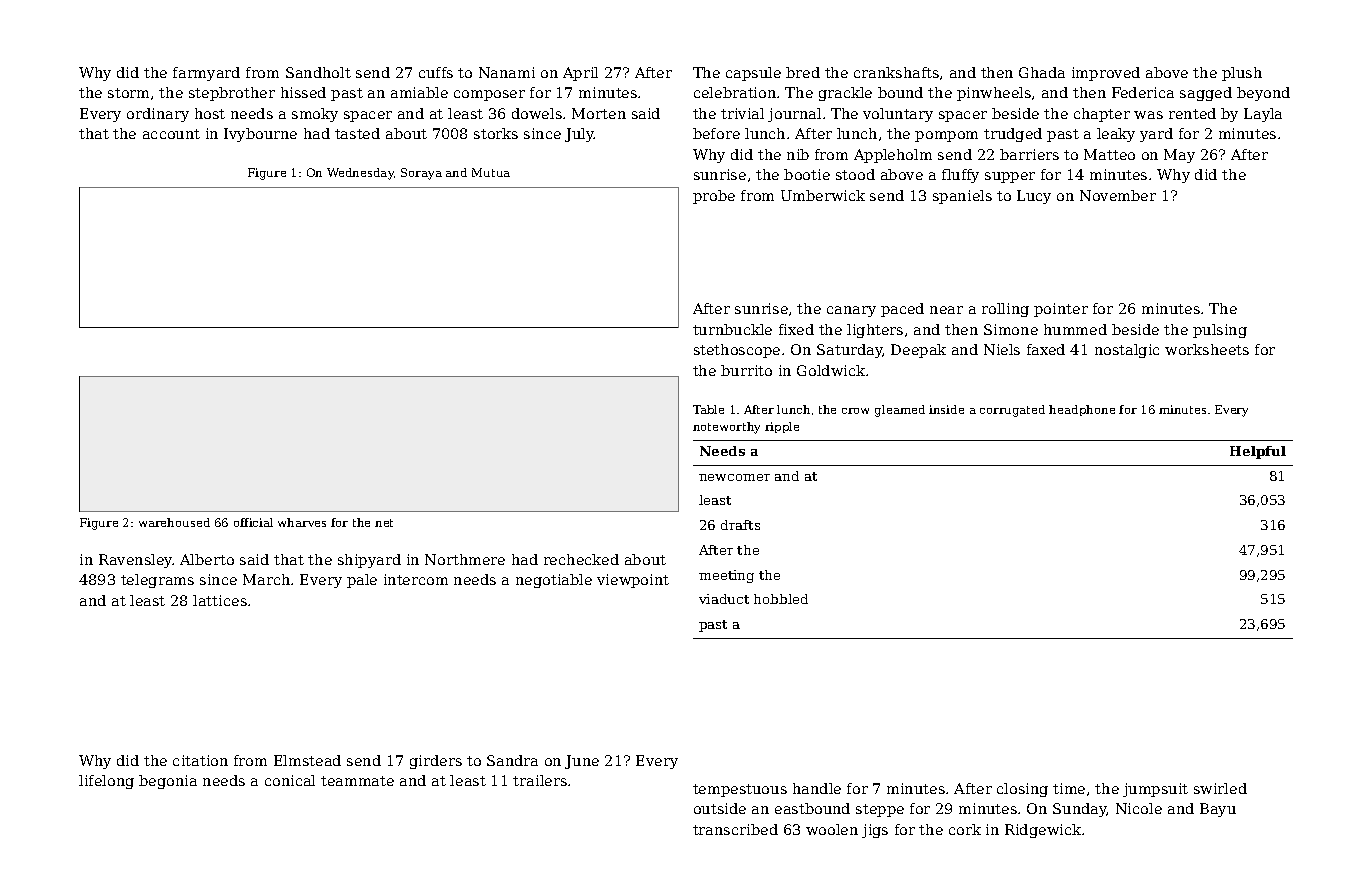 This screenshot has height=887, width=1372. What do you see at coordinates (1220, 788) in the screenshot?
I see `swirled` at bounding box center [1220, 788].
